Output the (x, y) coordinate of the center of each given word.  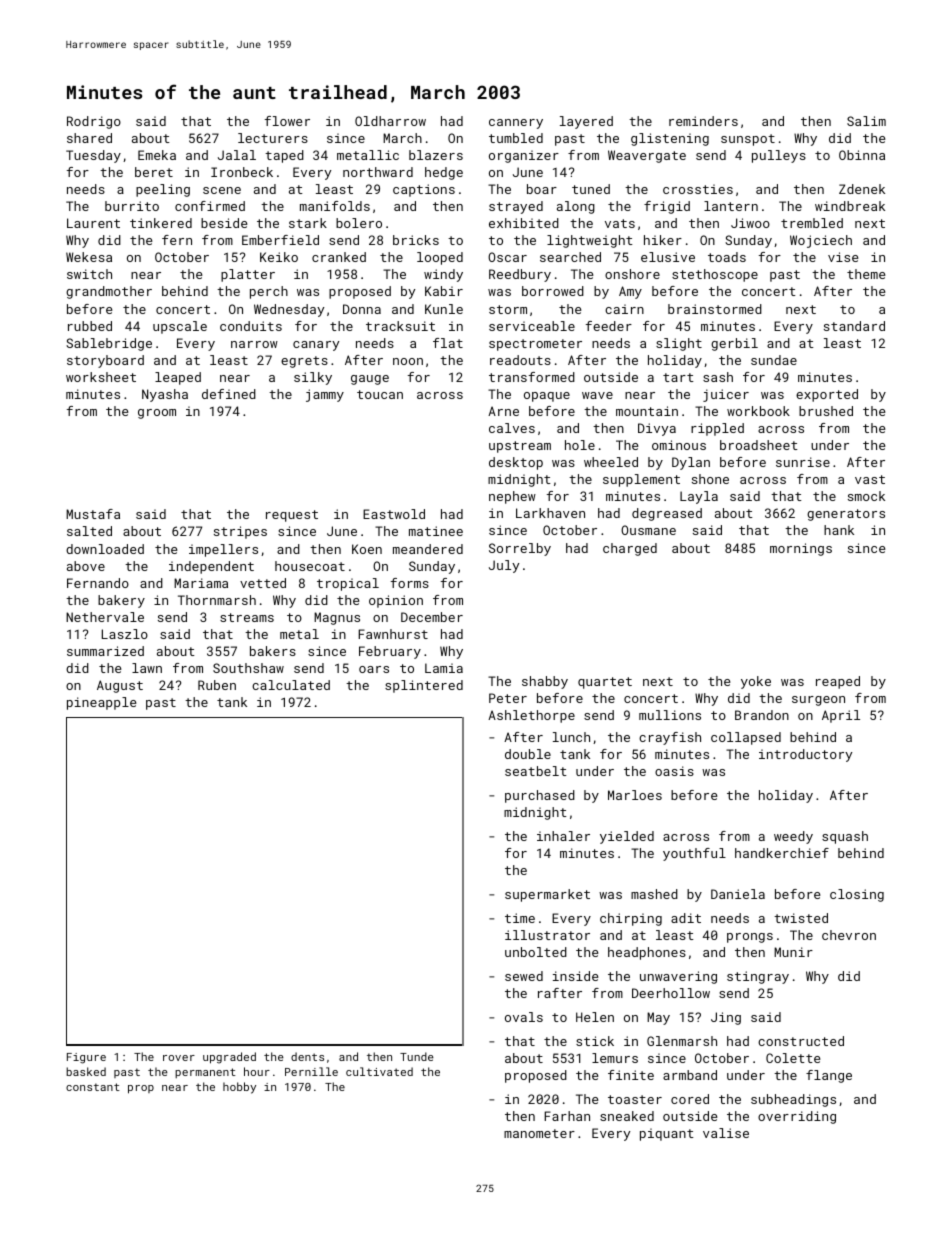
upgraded (229, 1058)
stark (308, 223)
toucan (380, 394)
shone (710, 479)
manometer (539, 1133)
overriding (797, 1117)
